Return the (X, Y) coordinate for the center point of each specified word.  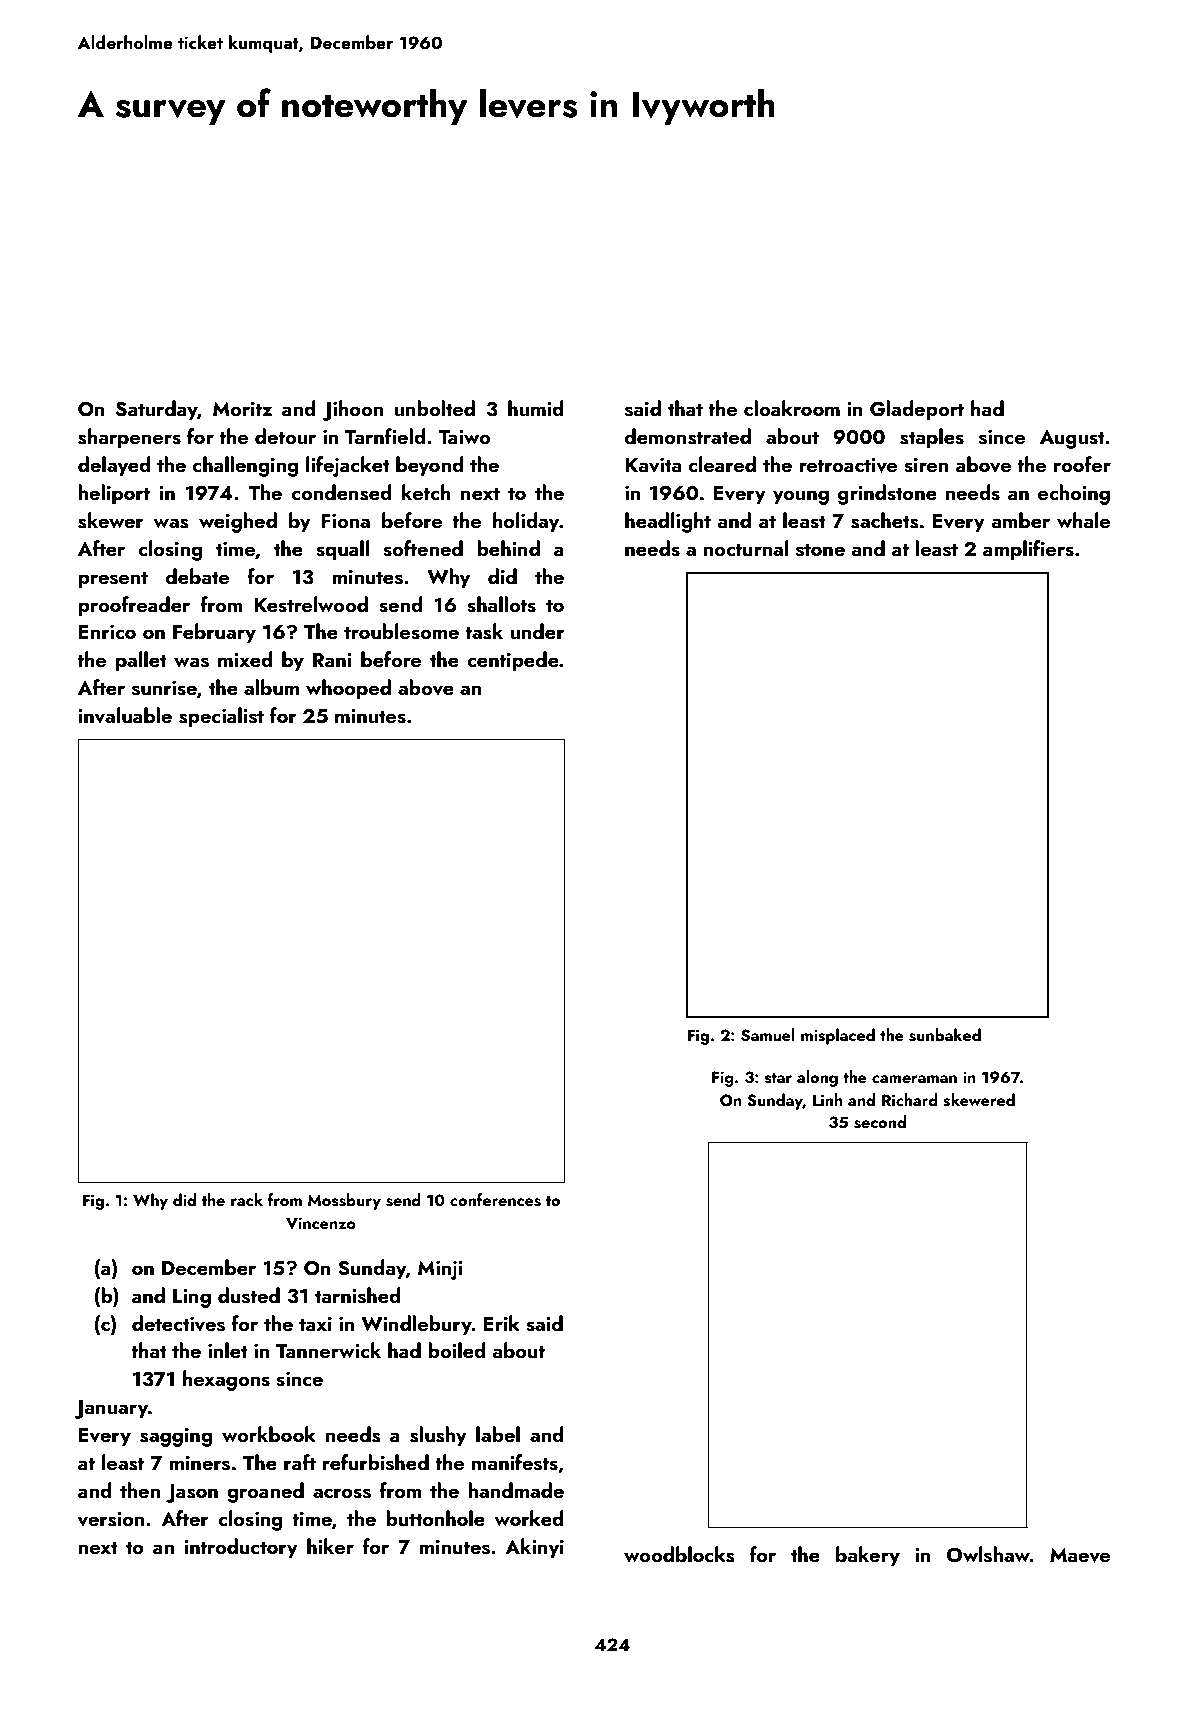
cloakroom (792, 408)
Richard (910, 1099)
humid (535, 408)
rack (247, 1199)
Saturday (157, 410)
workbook (269, 1434)
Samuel (768, 1035)
